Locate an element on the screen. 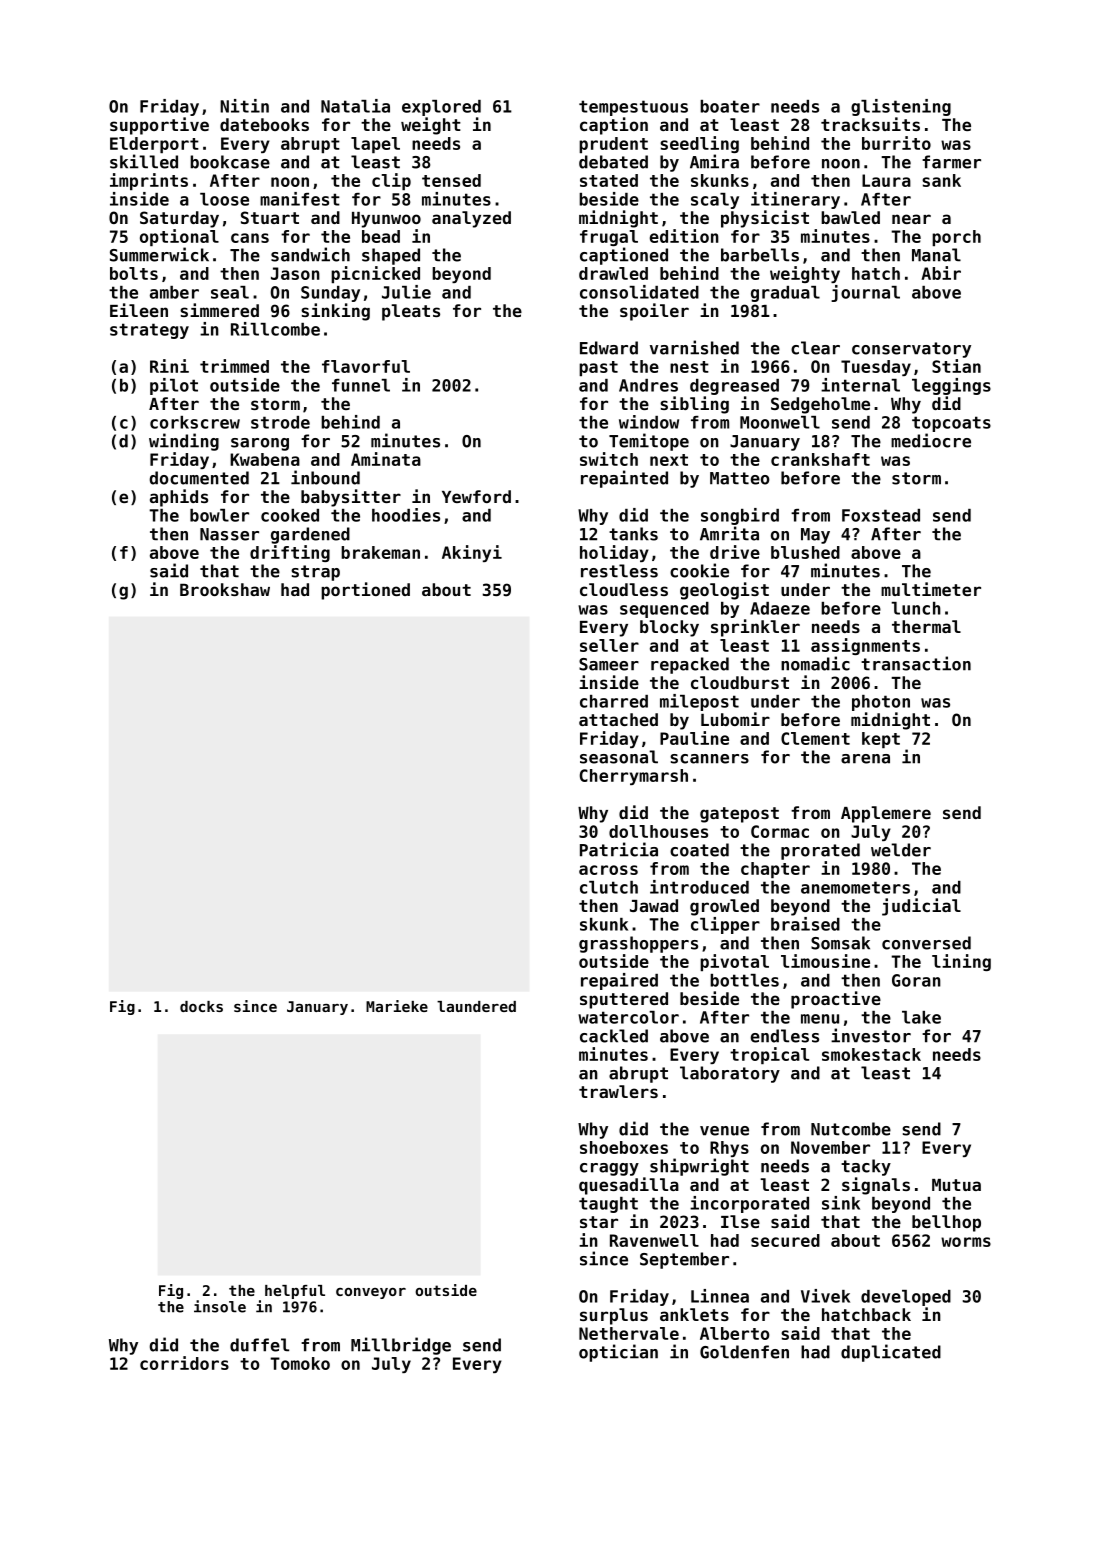  seasonal is located at coordinates (619, 757).
